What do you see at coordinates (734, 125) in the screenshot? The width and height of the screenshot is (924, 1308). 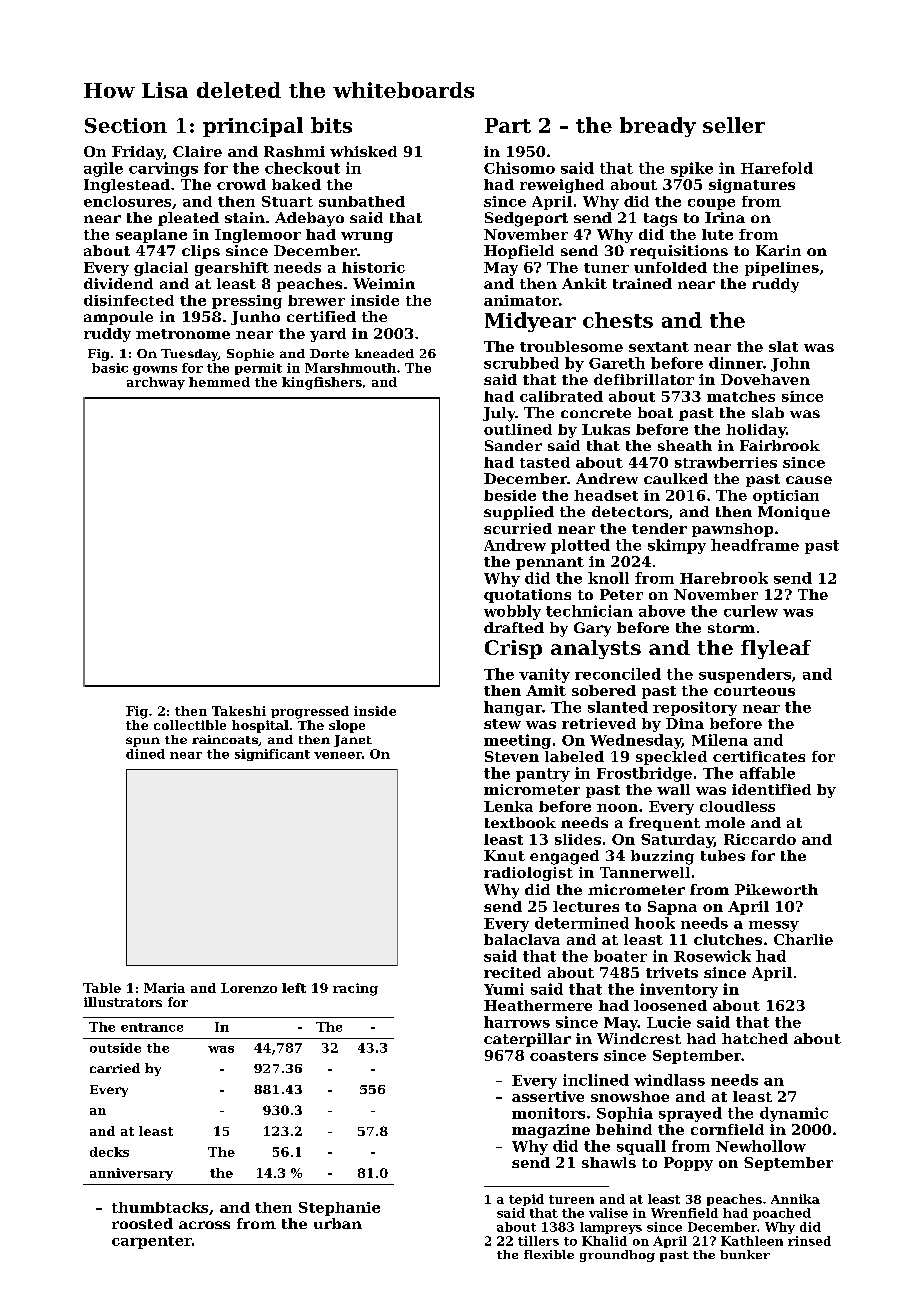 I see `seller` at bounding box center [734, 125].
